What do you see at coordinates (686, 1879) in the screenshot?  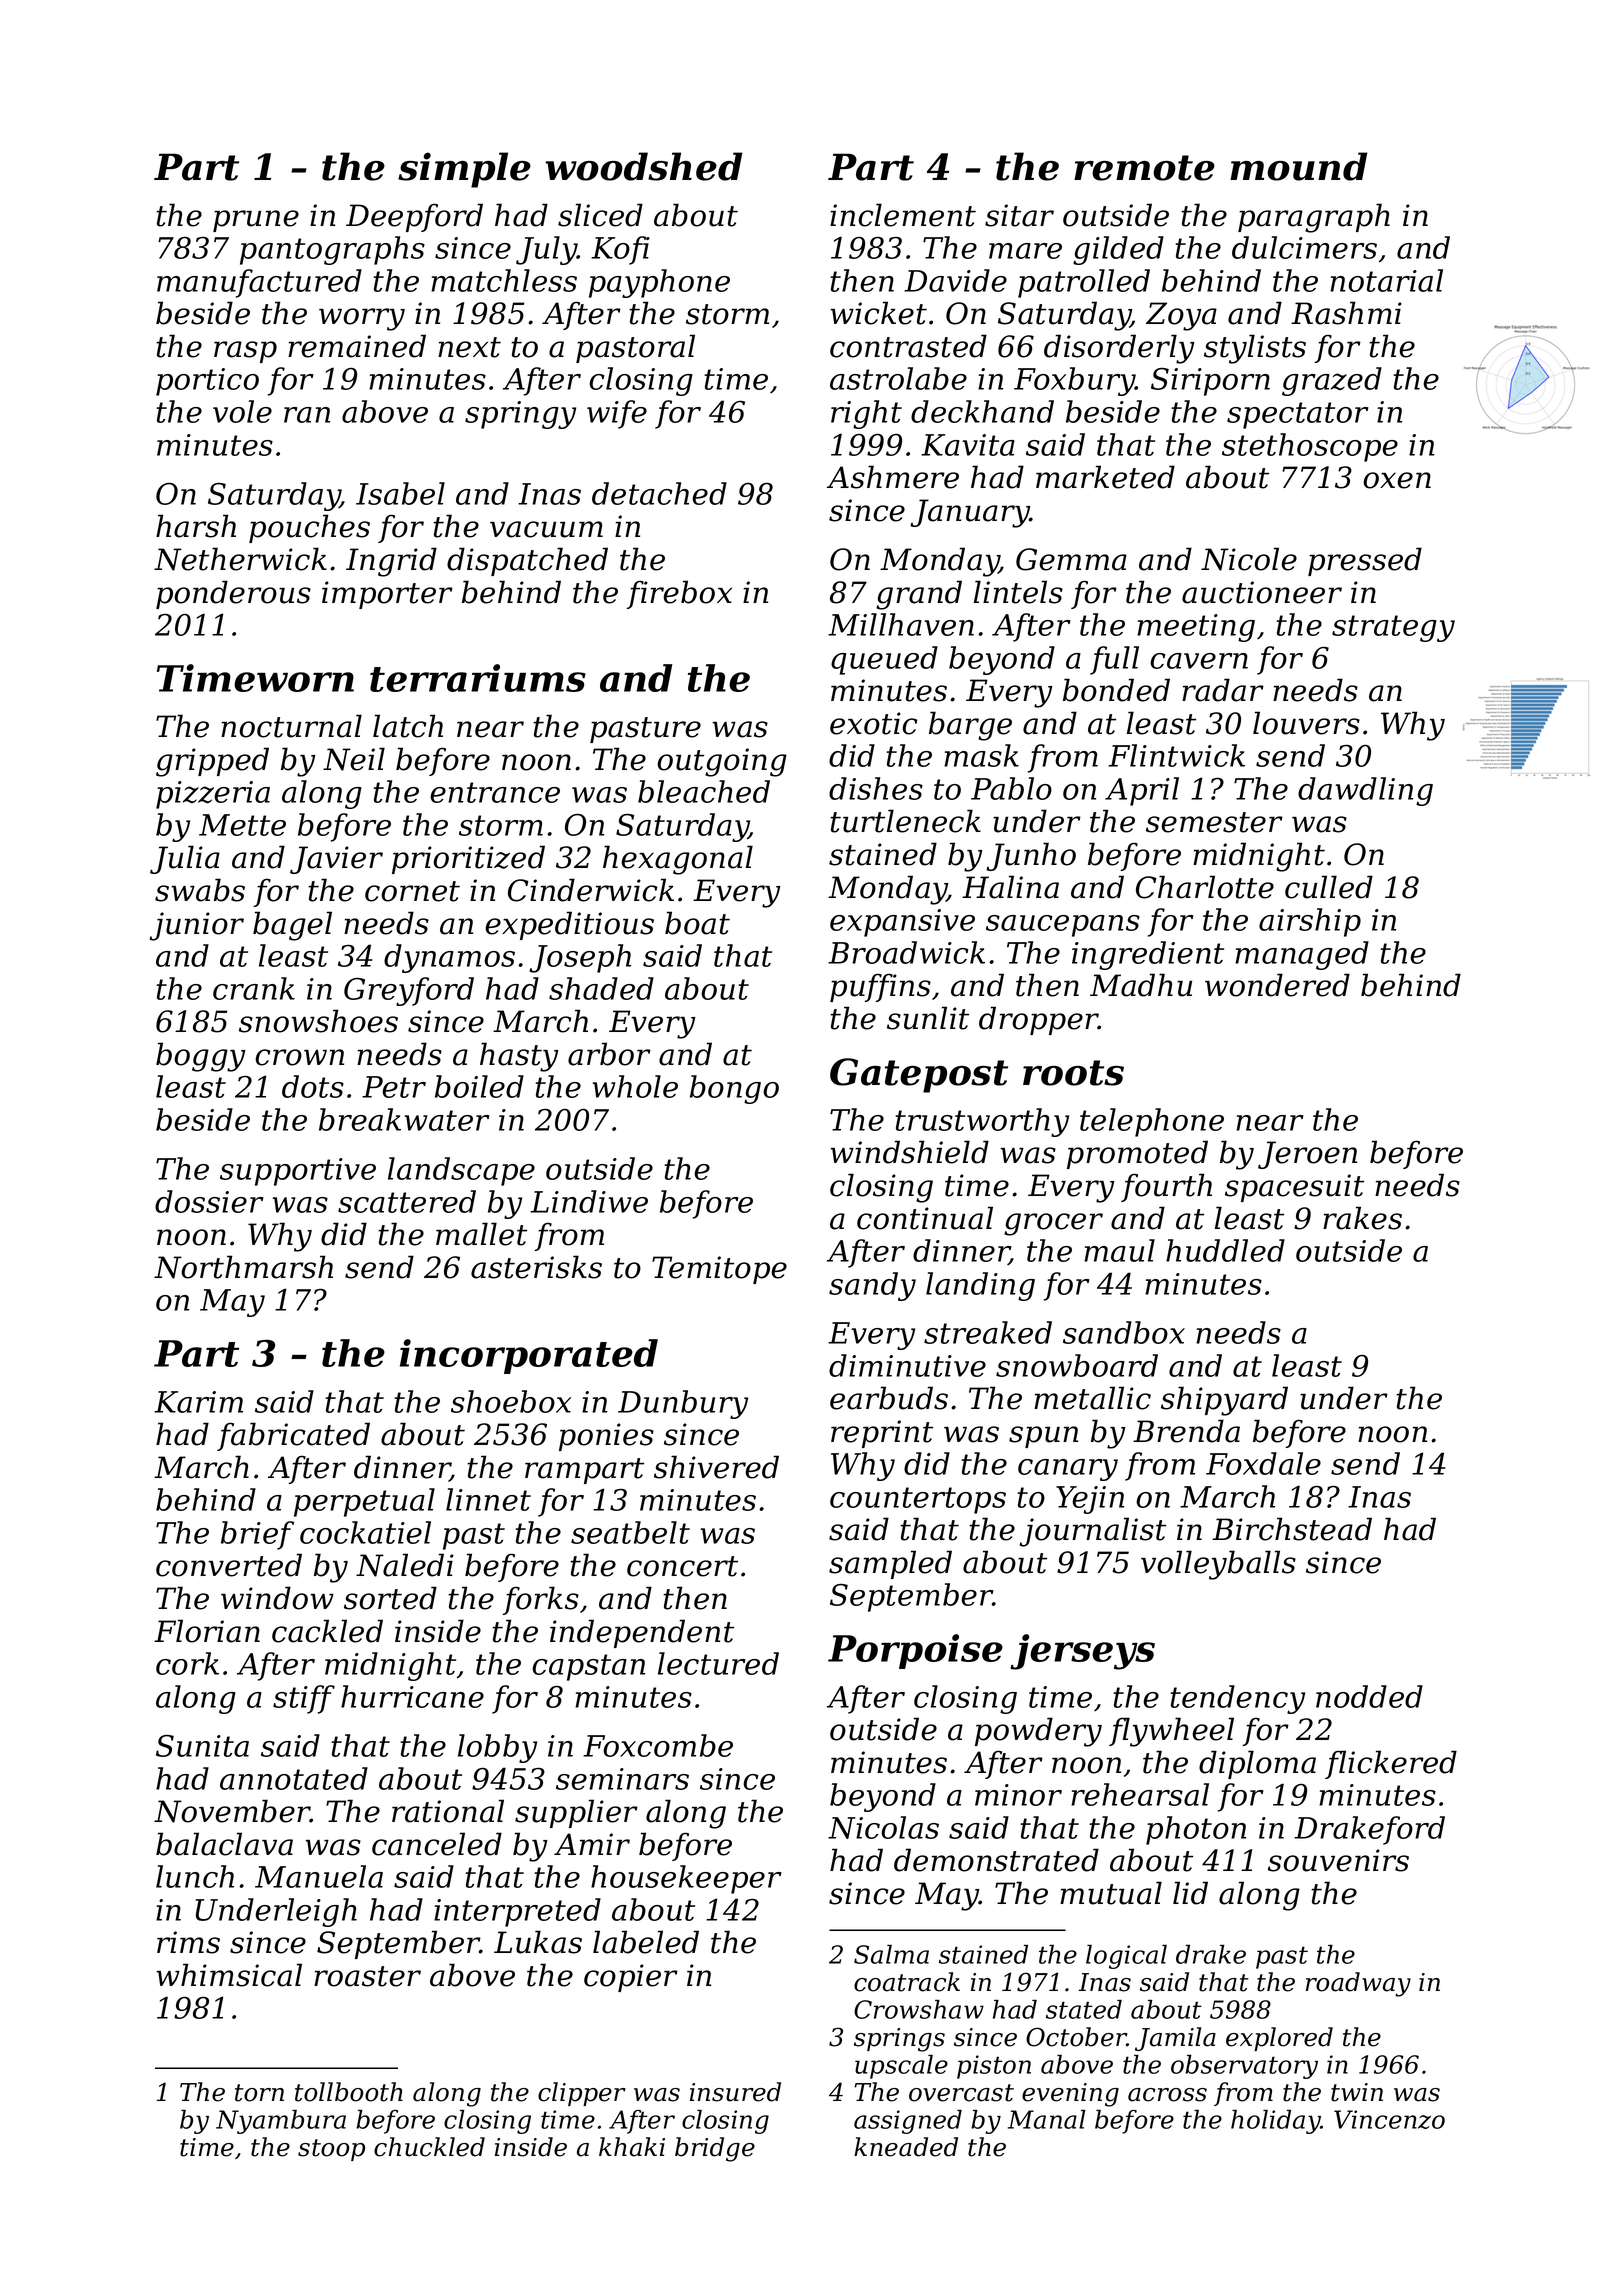 I see `housekeeper` at bounding box center [686, 1879].
